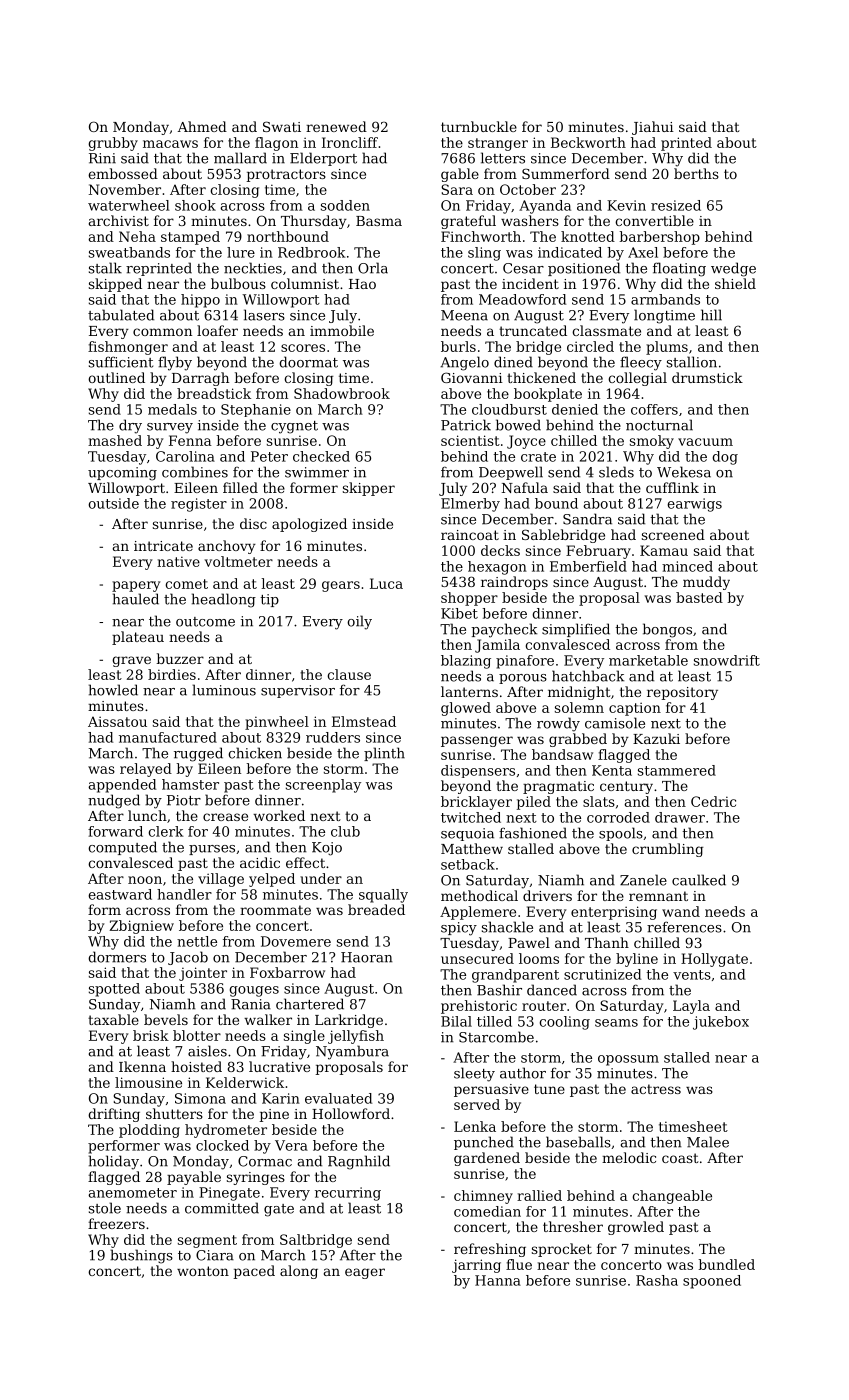  I want to click on Swati, so click(282, 126).
